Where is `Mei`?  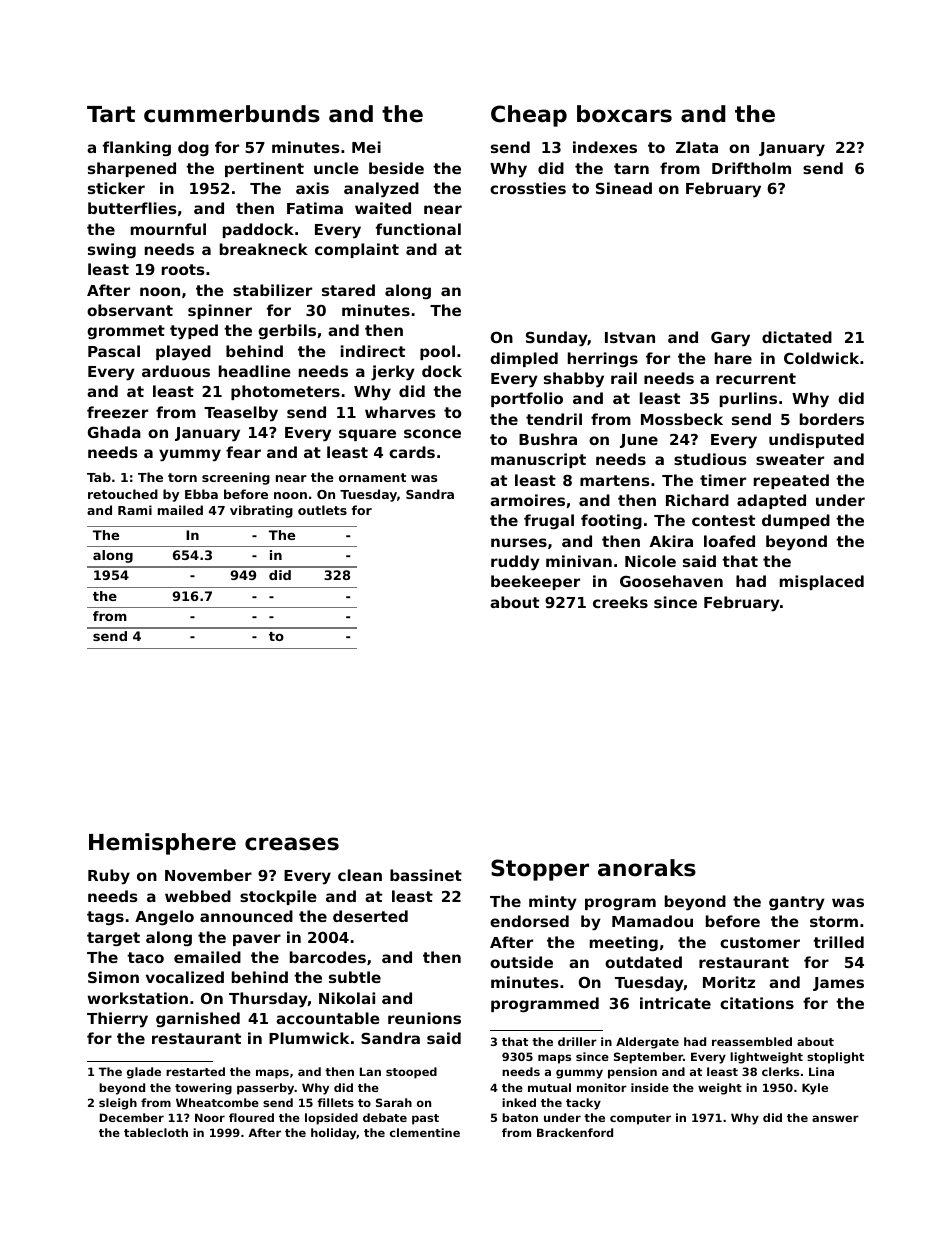 Mei is located at coordinates (366, 147).
